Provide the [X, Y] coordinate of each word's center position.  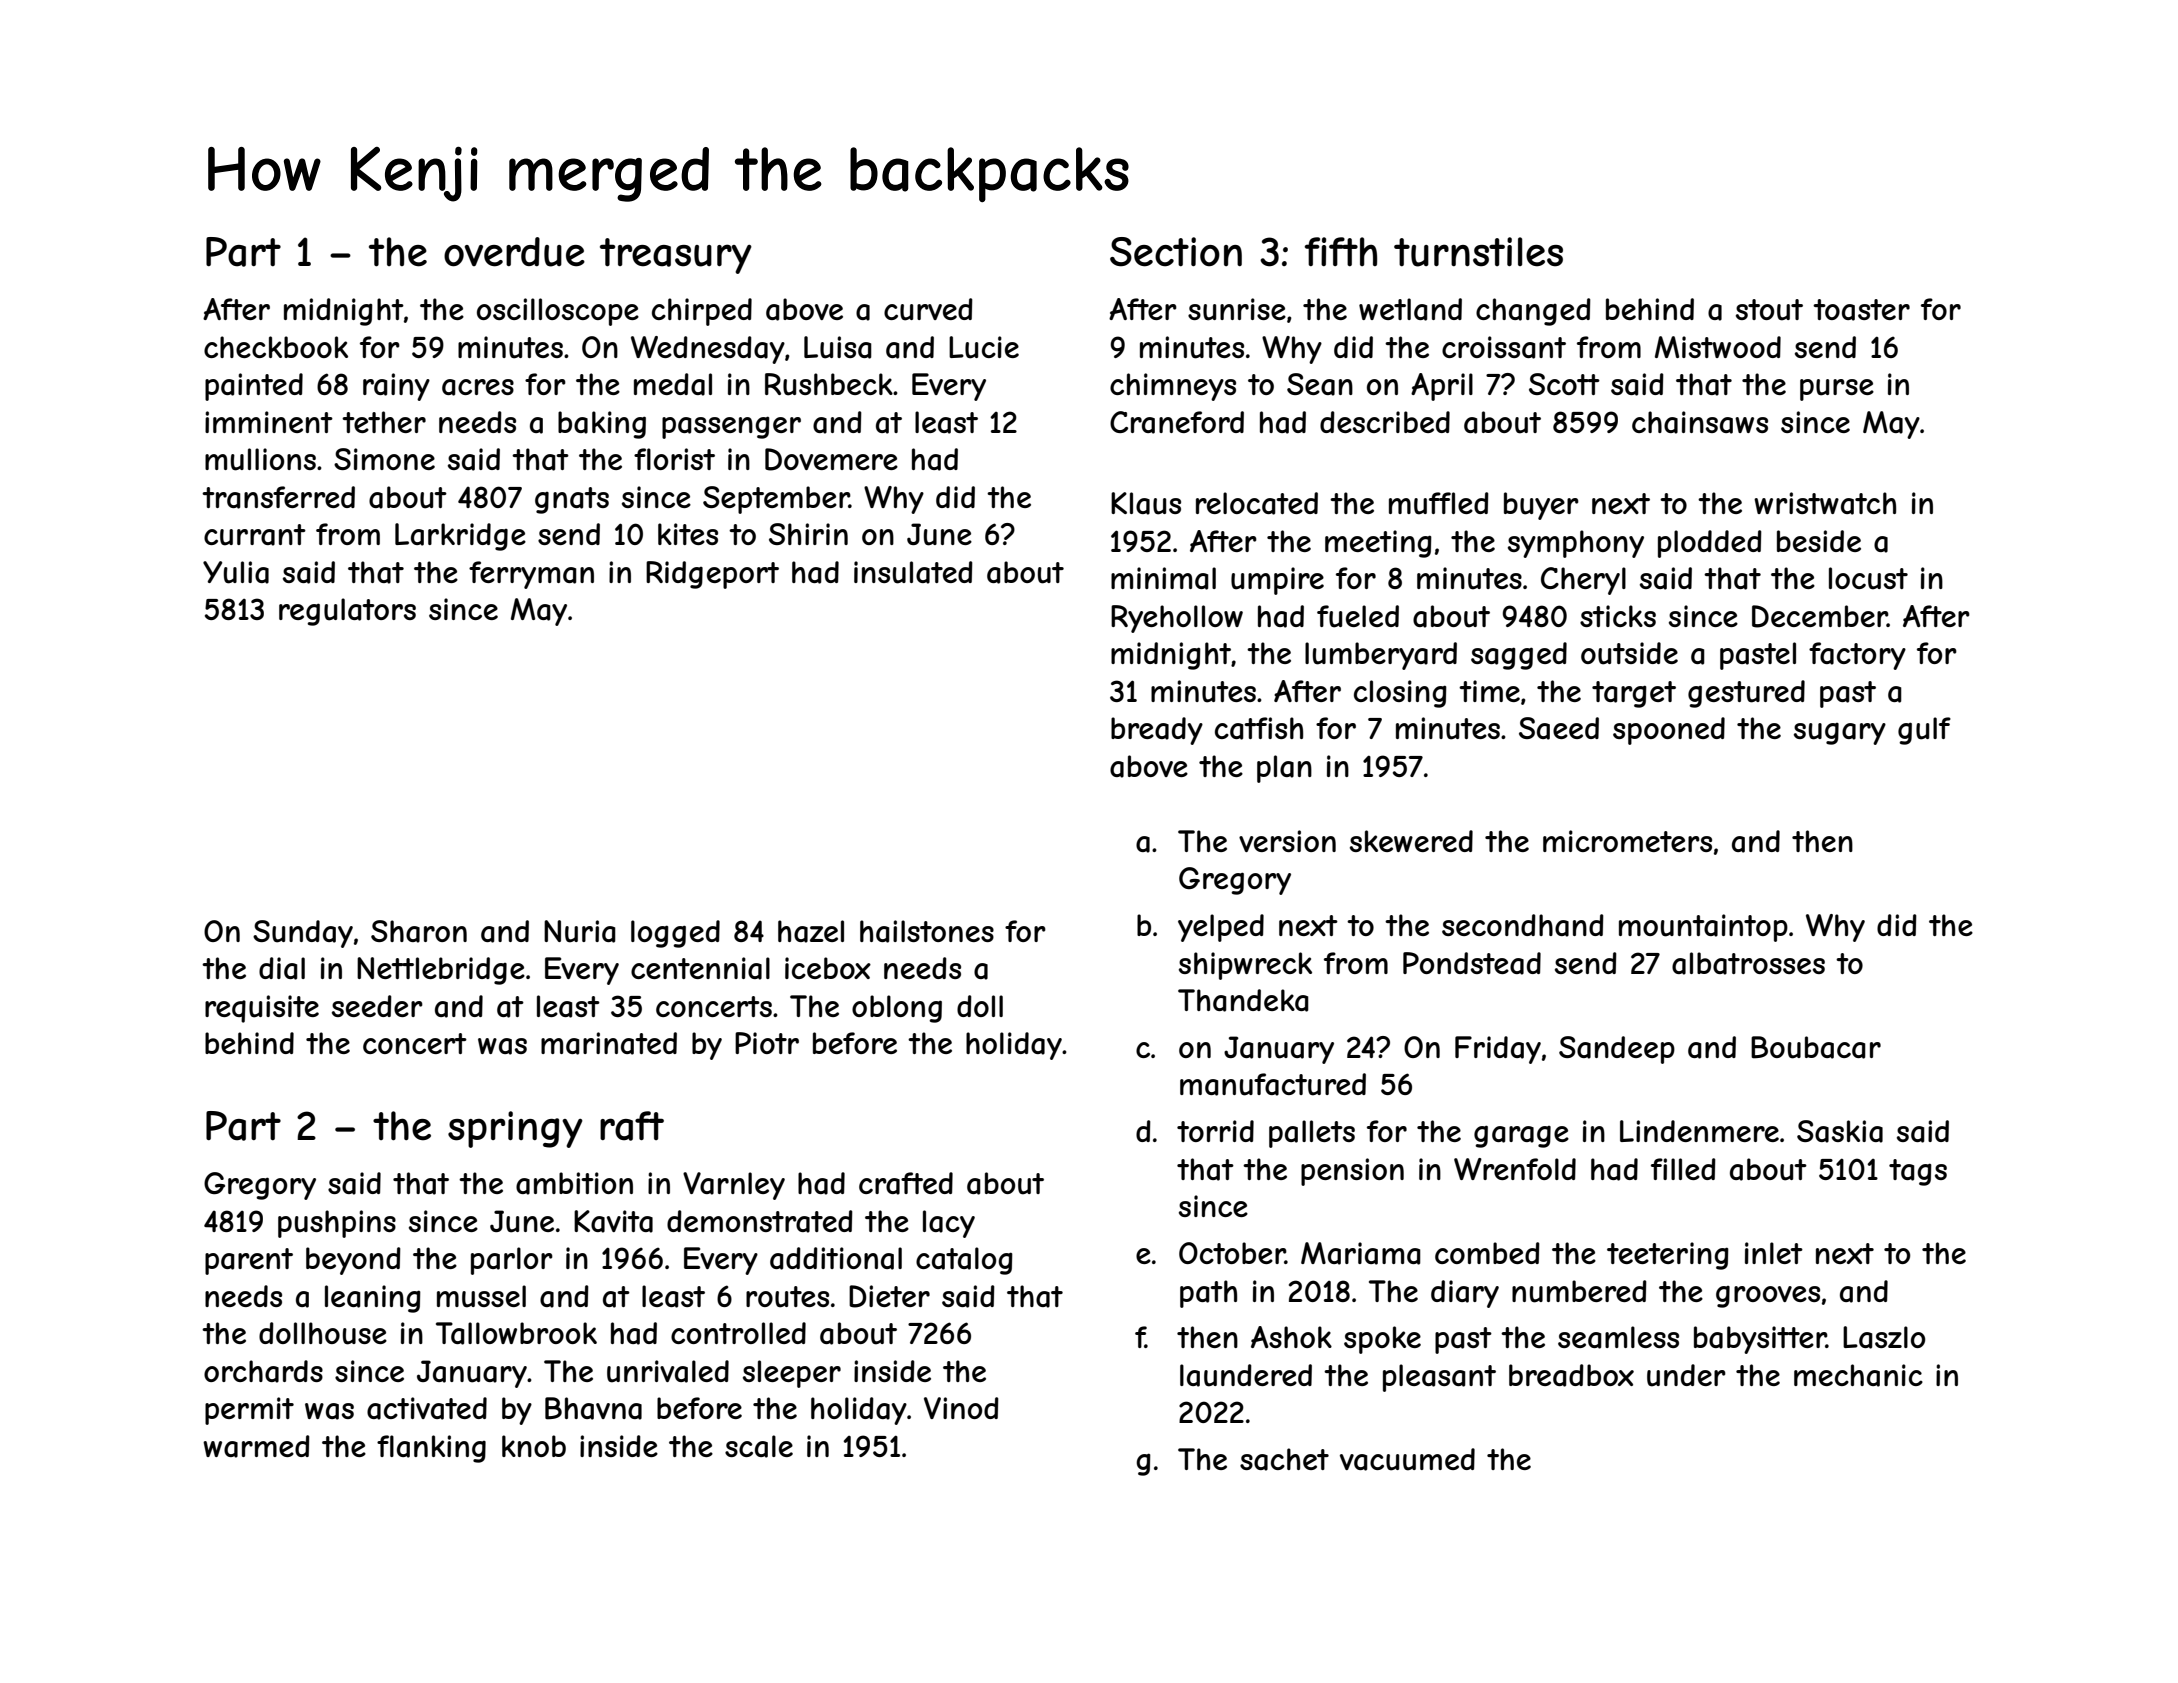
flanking [431, 1449]
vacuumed [1407, 1459]
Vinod [961, 1408]
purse [1837, 390]
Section [1176, 252]
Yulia [236, 572]
